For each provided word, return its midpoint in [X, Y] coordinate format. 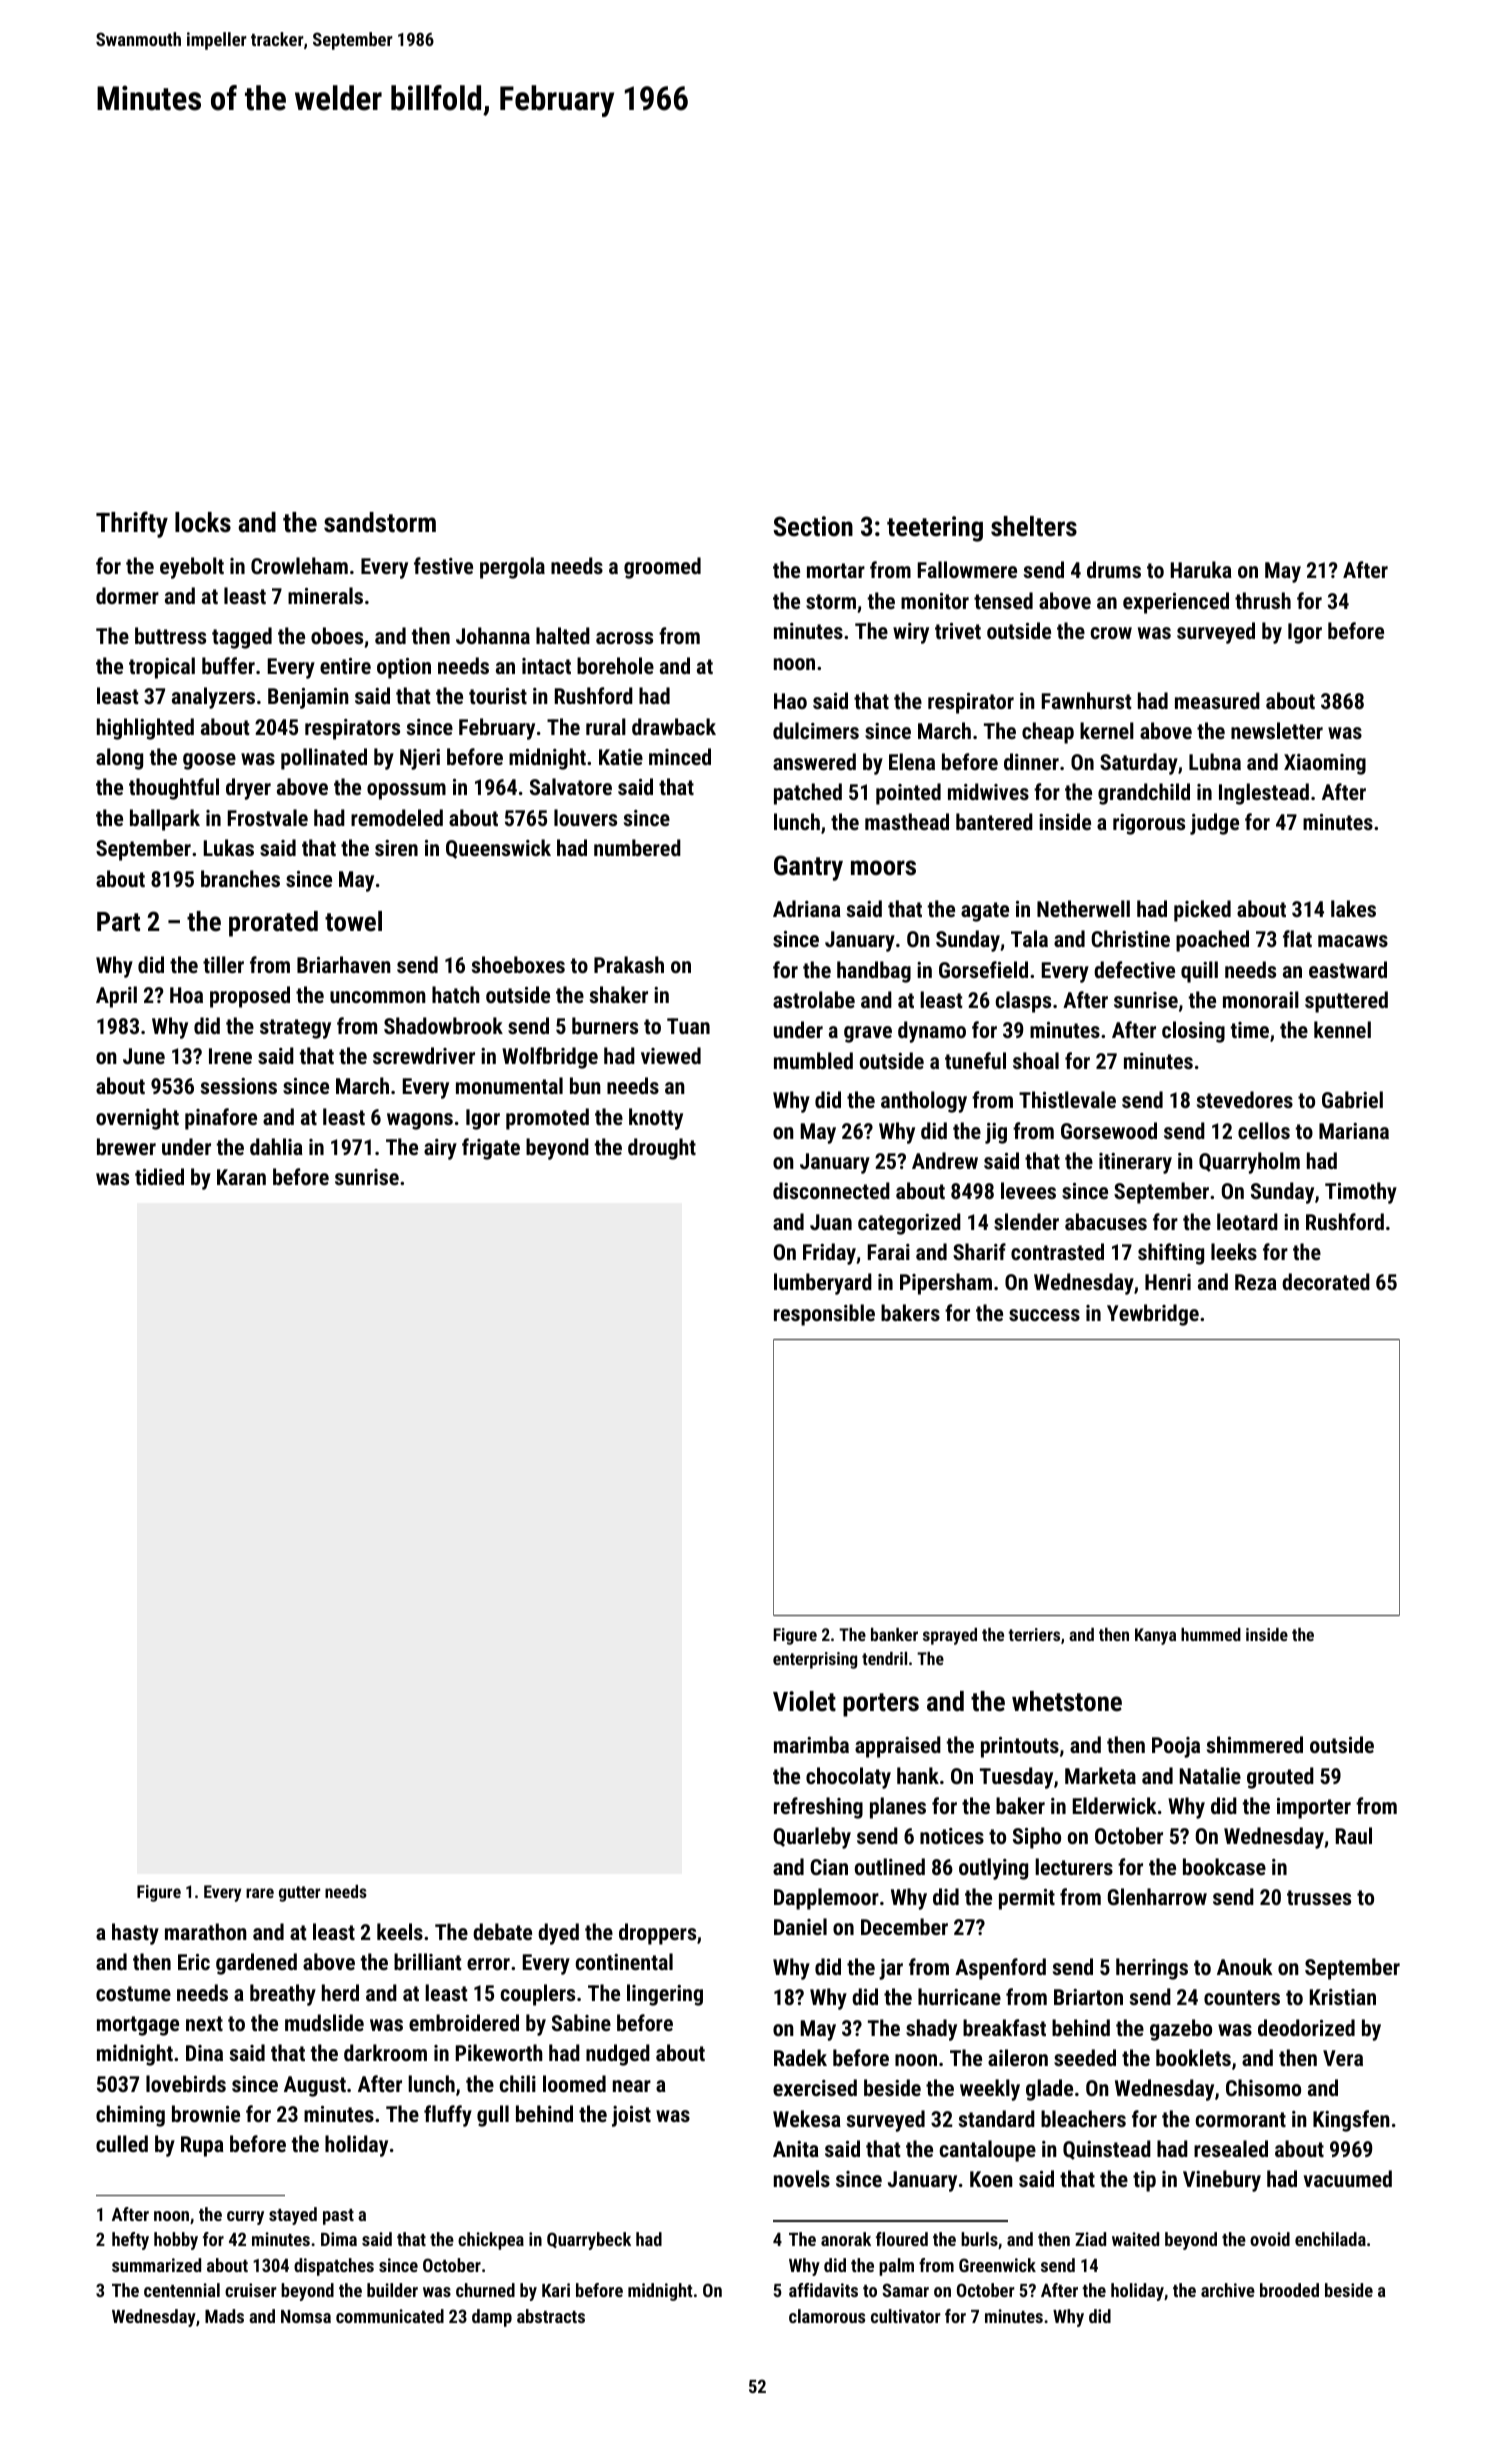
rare [260, 1893]
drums [1114, 569]
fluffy [448, 2116]
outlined [890, 1866]
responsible [824, 1315]
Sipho [1037, 1838]
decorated [1326, 1281]
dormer [127, 595]
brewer [126, 1146]
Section [813, 526]
